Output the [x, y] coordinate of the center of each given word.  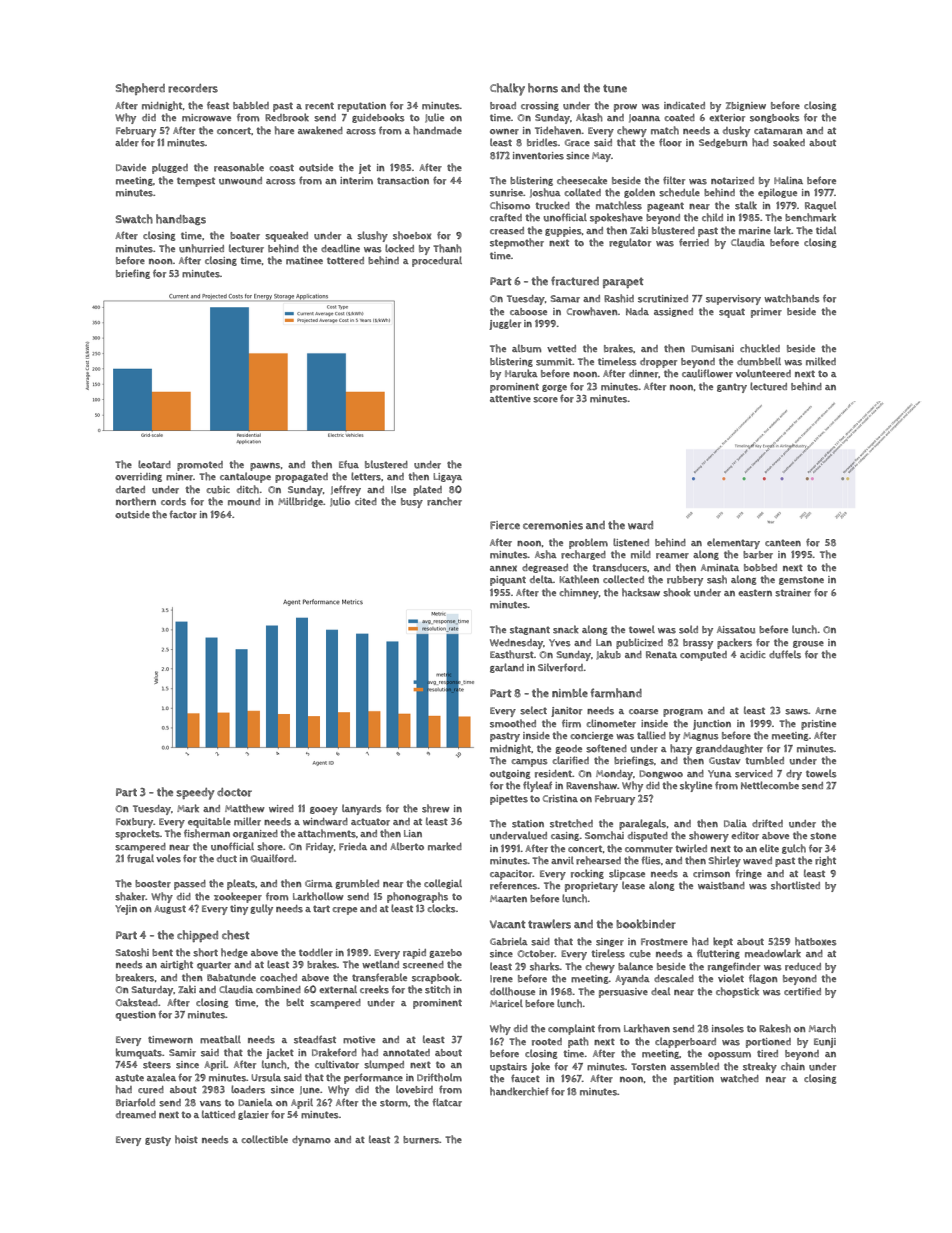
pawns [265, 467]
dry [794, 775]
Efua [349, 464]
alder [127, 142]
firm [571, 723]
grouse [808, 644]
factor [183, 514]
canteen [783, 542]
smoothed [513, 723]
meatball [220, 1039]
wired [281, 809]
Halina [788, 180]
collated [582, 192]
